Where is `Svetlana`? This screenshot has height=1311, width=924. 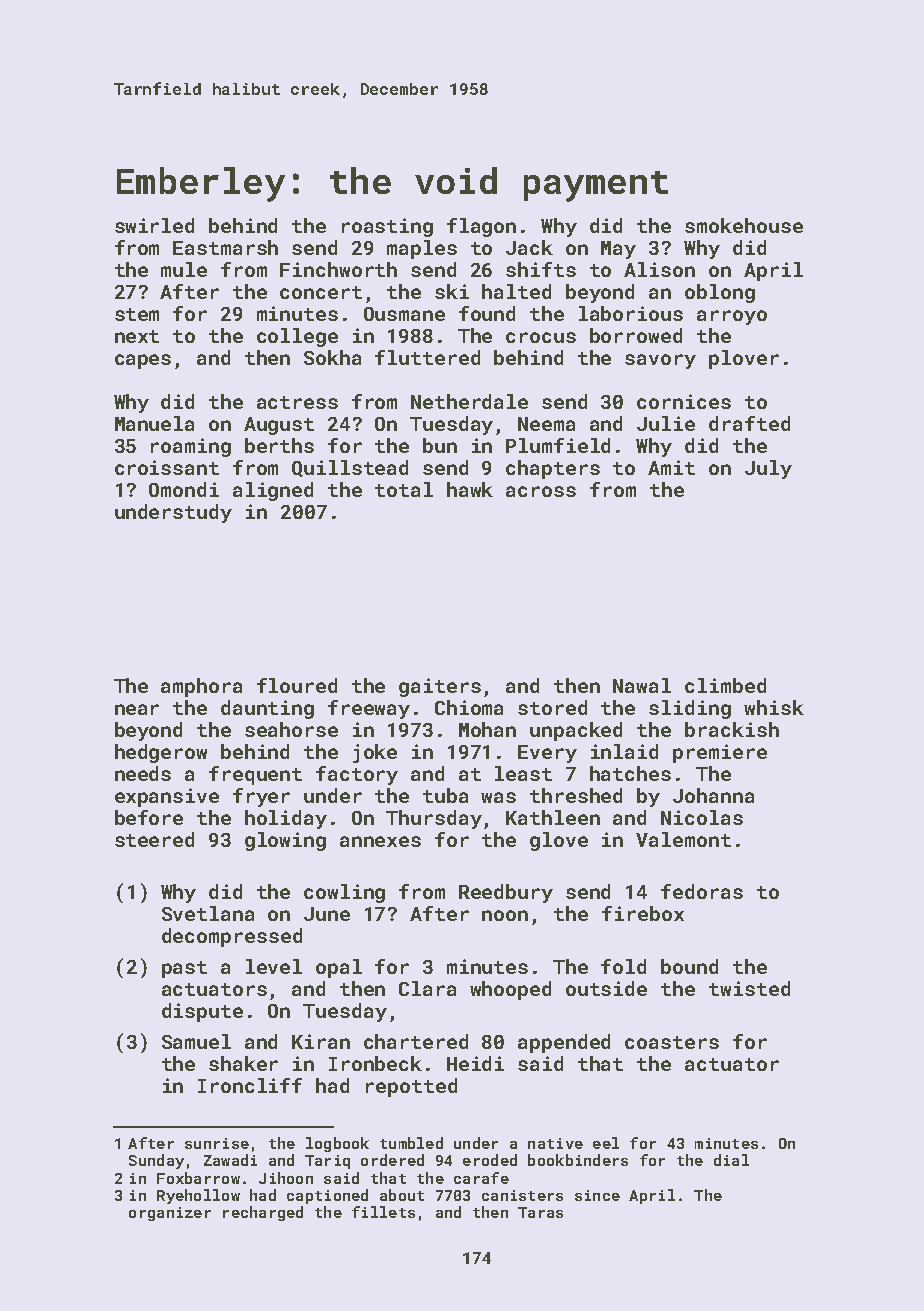
Svetlana is located at coordinates (208, 913).
